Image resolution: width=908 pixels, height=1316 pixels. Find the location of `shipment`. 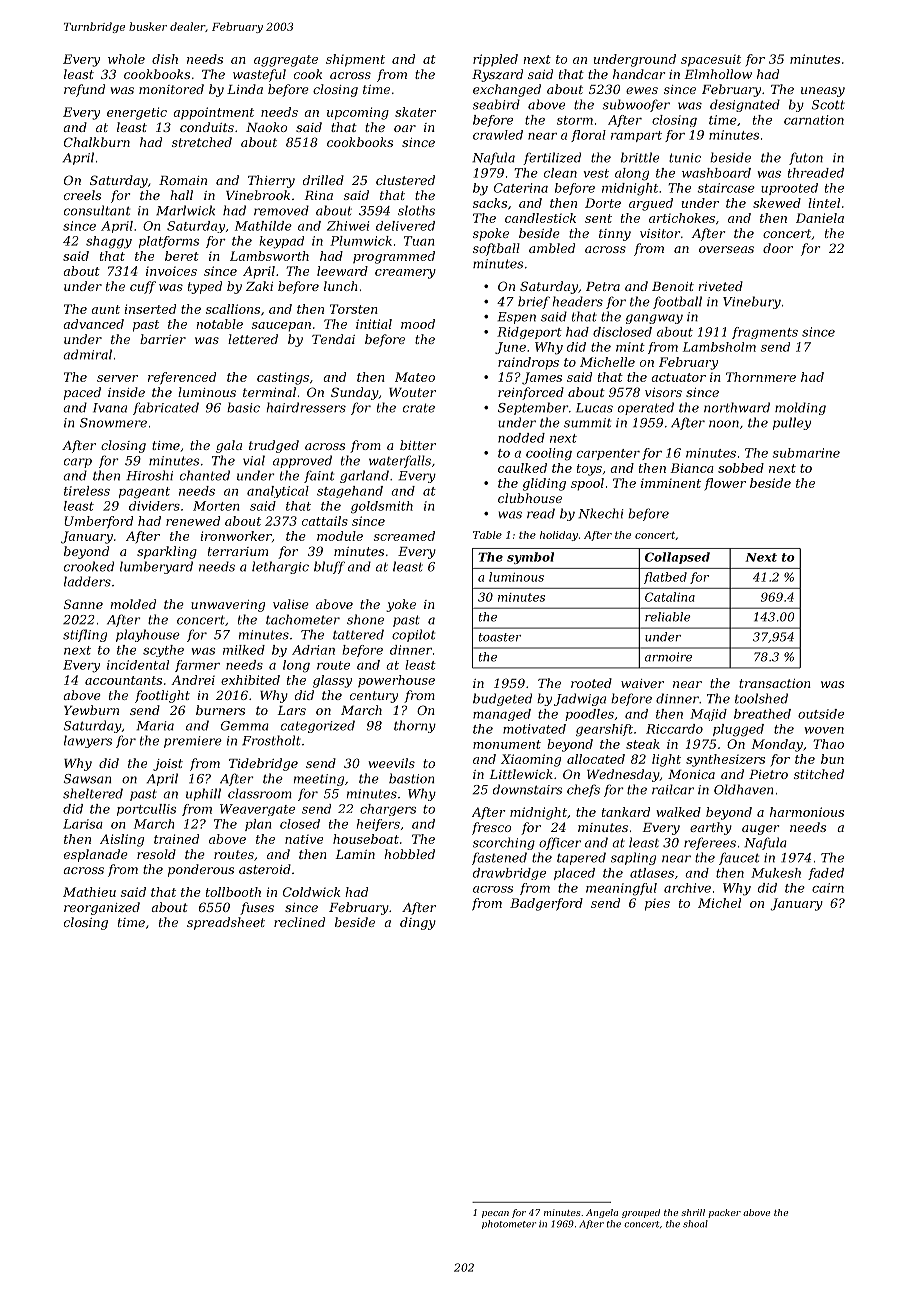

shipment is located at coordinates (355, 60).
